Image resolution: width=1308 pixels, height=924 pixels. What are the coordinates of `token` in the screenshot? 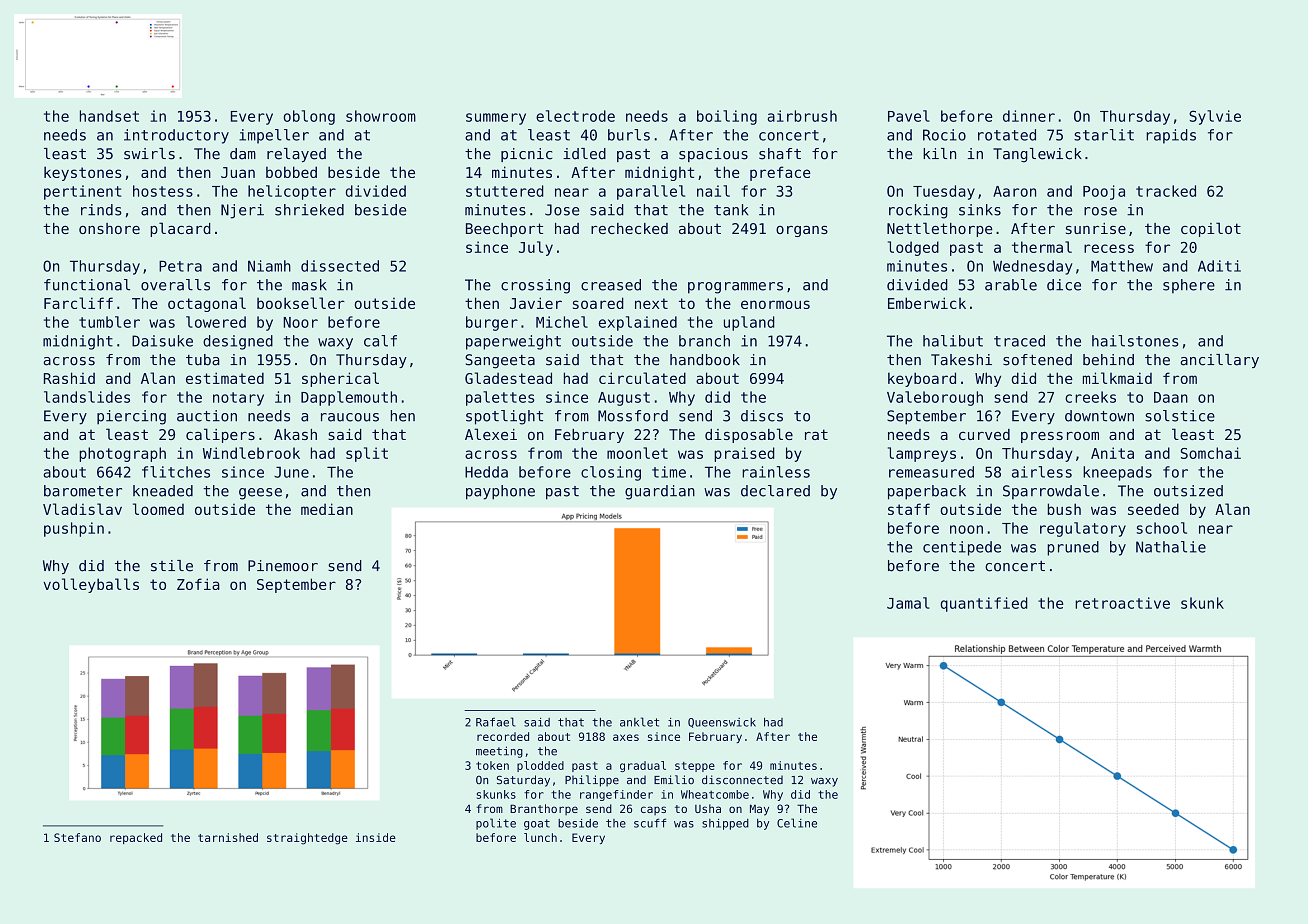 It's located at (492, 765).
